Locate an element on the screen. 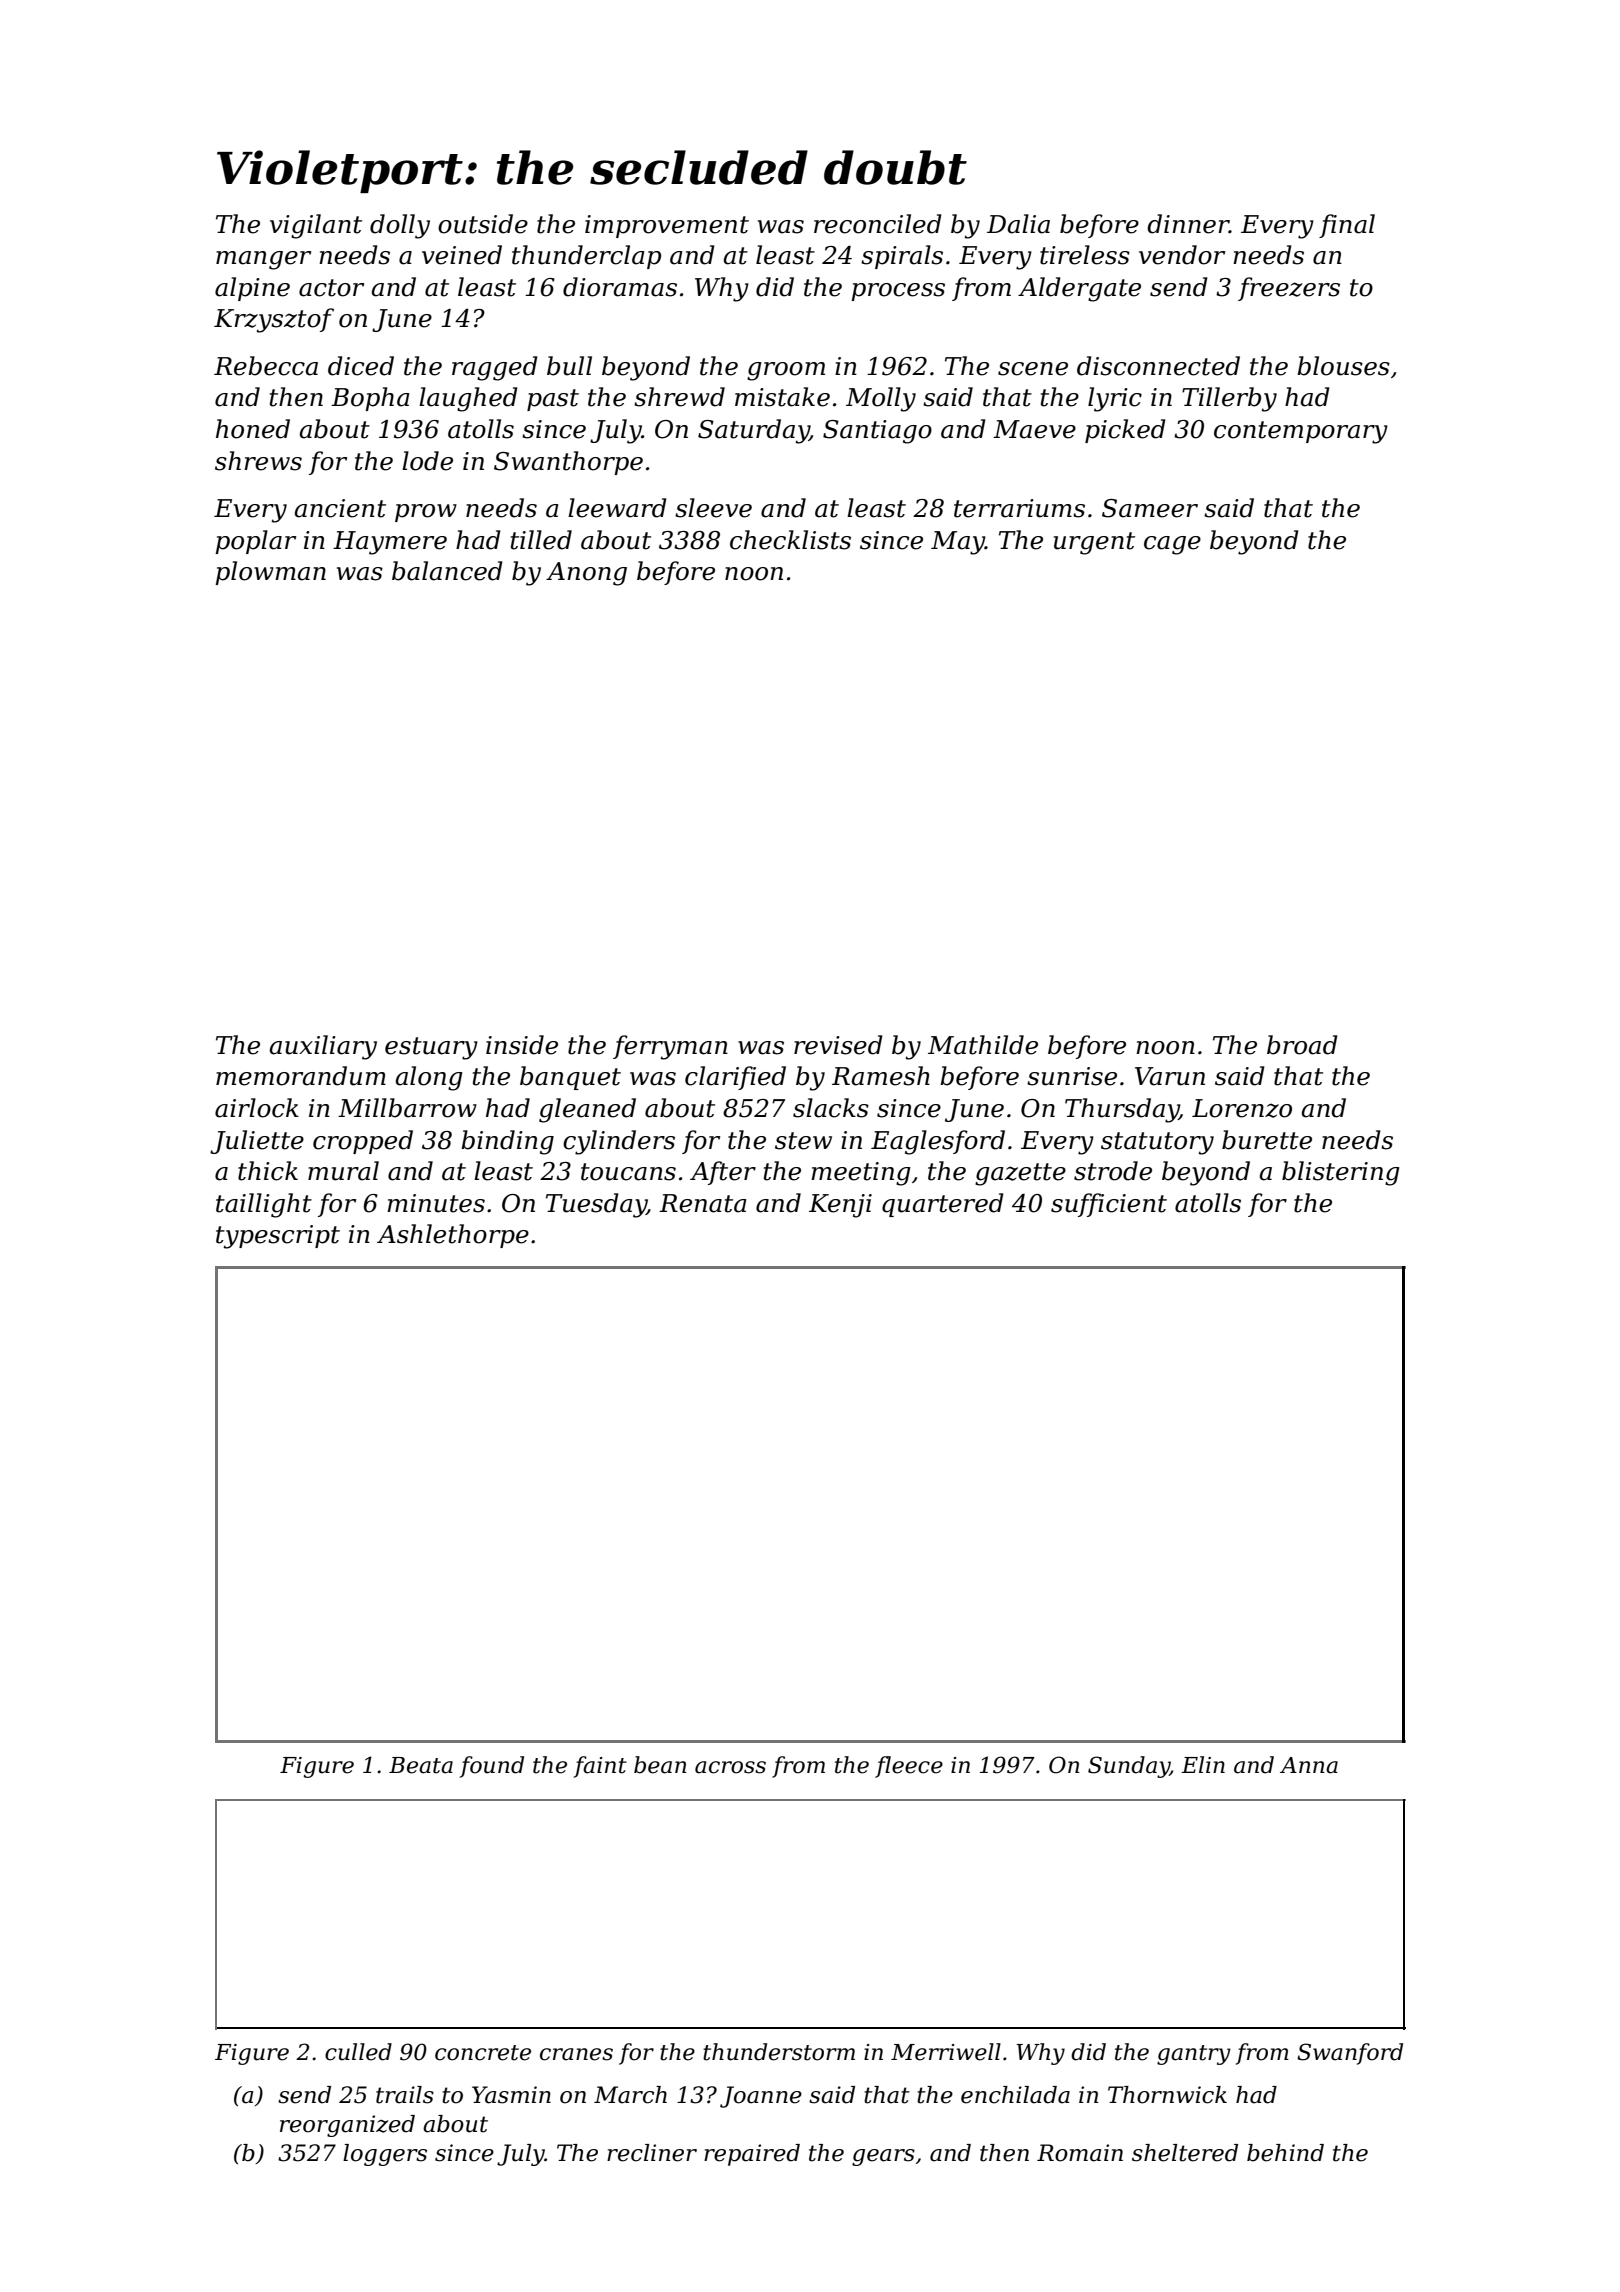 The width and height of the screenshot is (1620, 2292). typescript is located at coordinates (278, 1237).
